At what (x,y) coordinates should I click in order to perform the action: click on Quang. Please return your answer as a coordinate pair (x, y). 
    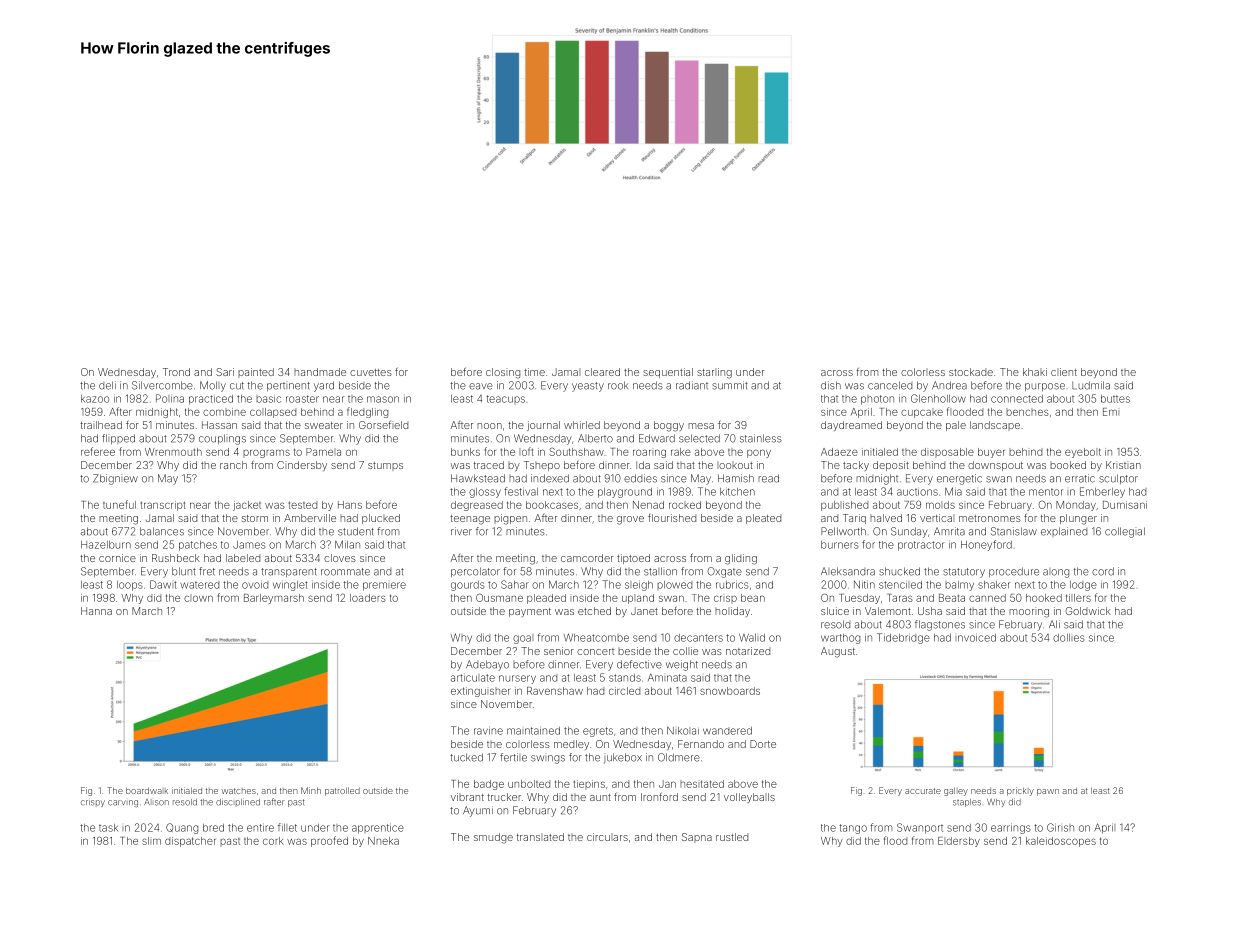
    Looking at the image, I should click on (182, 828).
